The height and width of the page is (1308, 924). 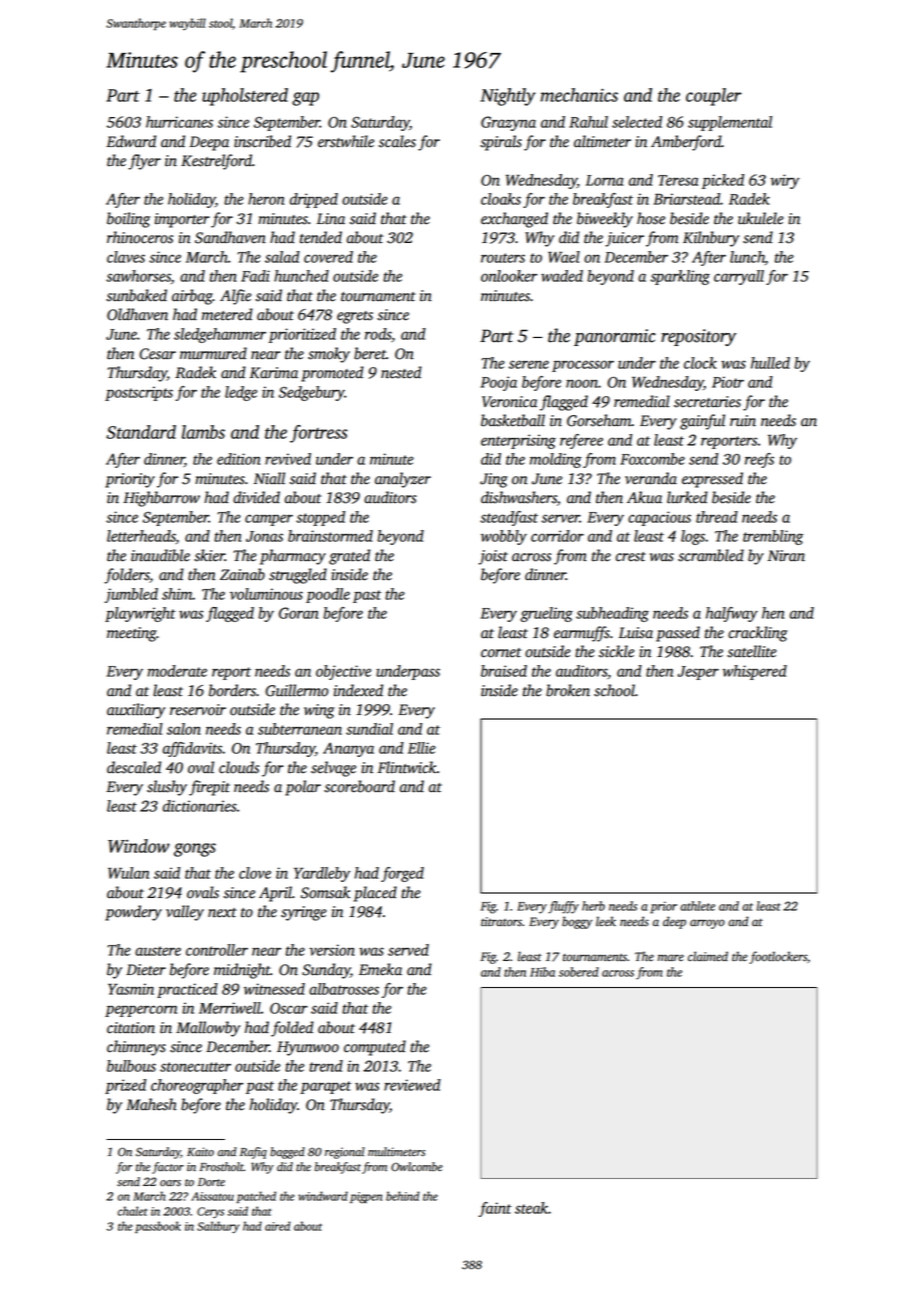 I want to click on Briarstead, so click(x=686, y=199).
